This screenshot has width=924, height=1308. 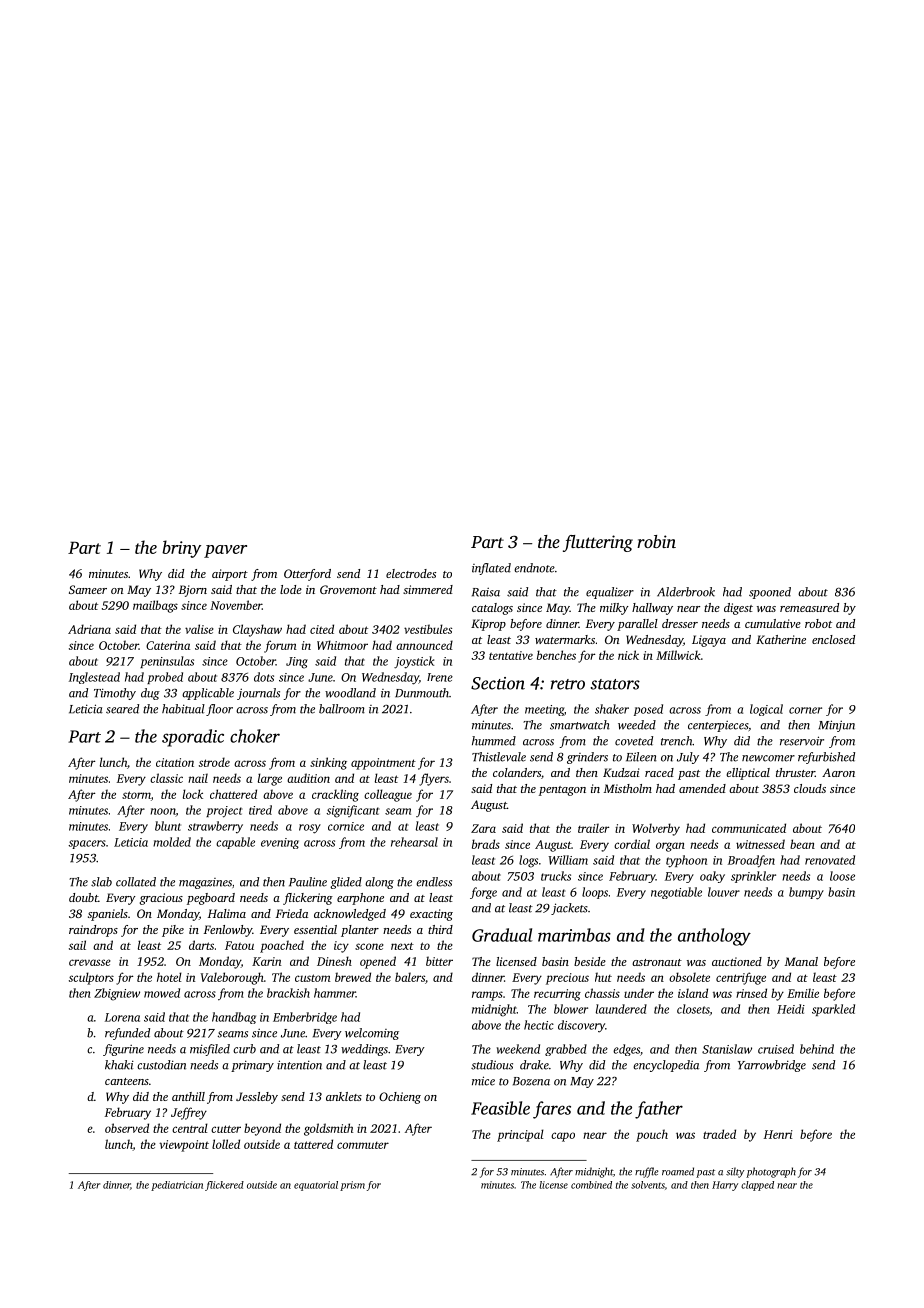 I want to click on fluttering, so click(x=598, y=543).
